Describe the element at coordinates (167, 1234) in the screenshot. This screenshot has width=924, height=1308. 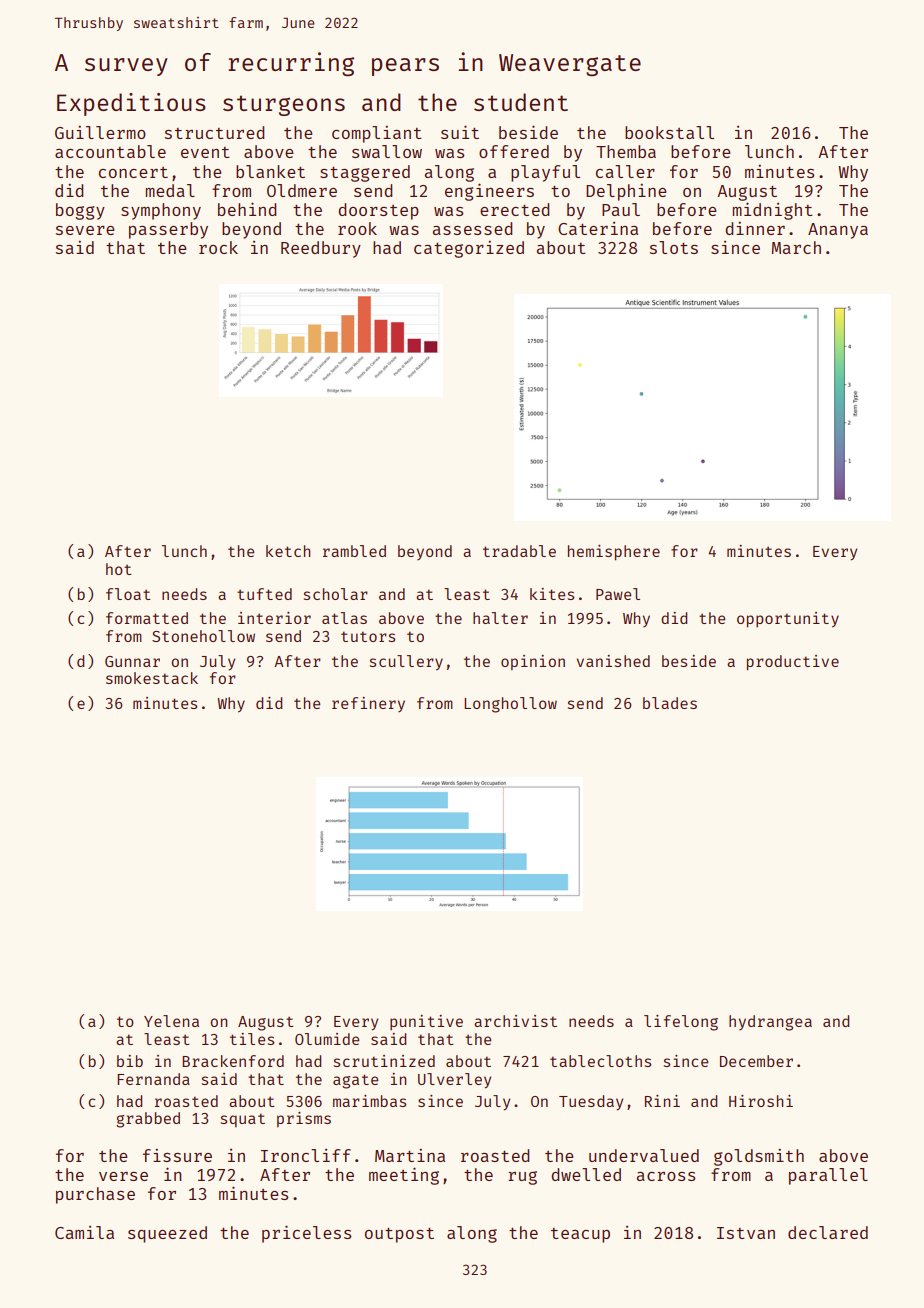
I see `squeezed` at that location.
